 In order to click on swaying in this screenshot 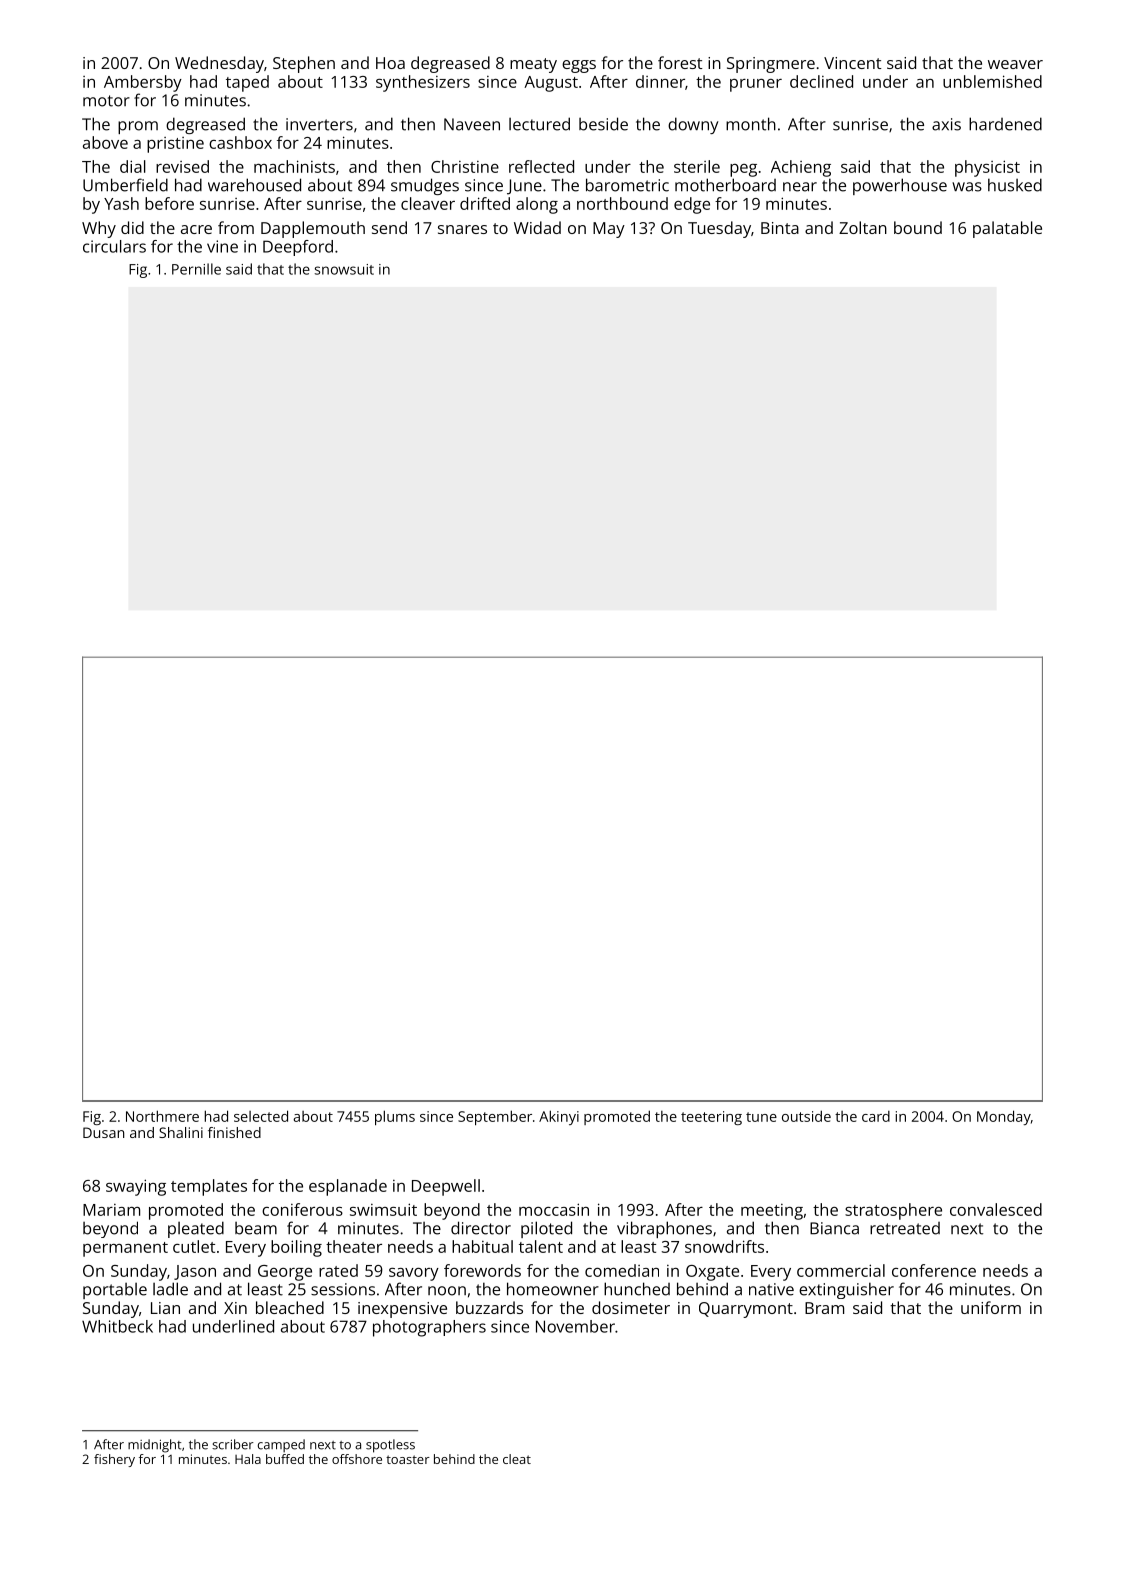, I will do `click(136, 1187)`.
